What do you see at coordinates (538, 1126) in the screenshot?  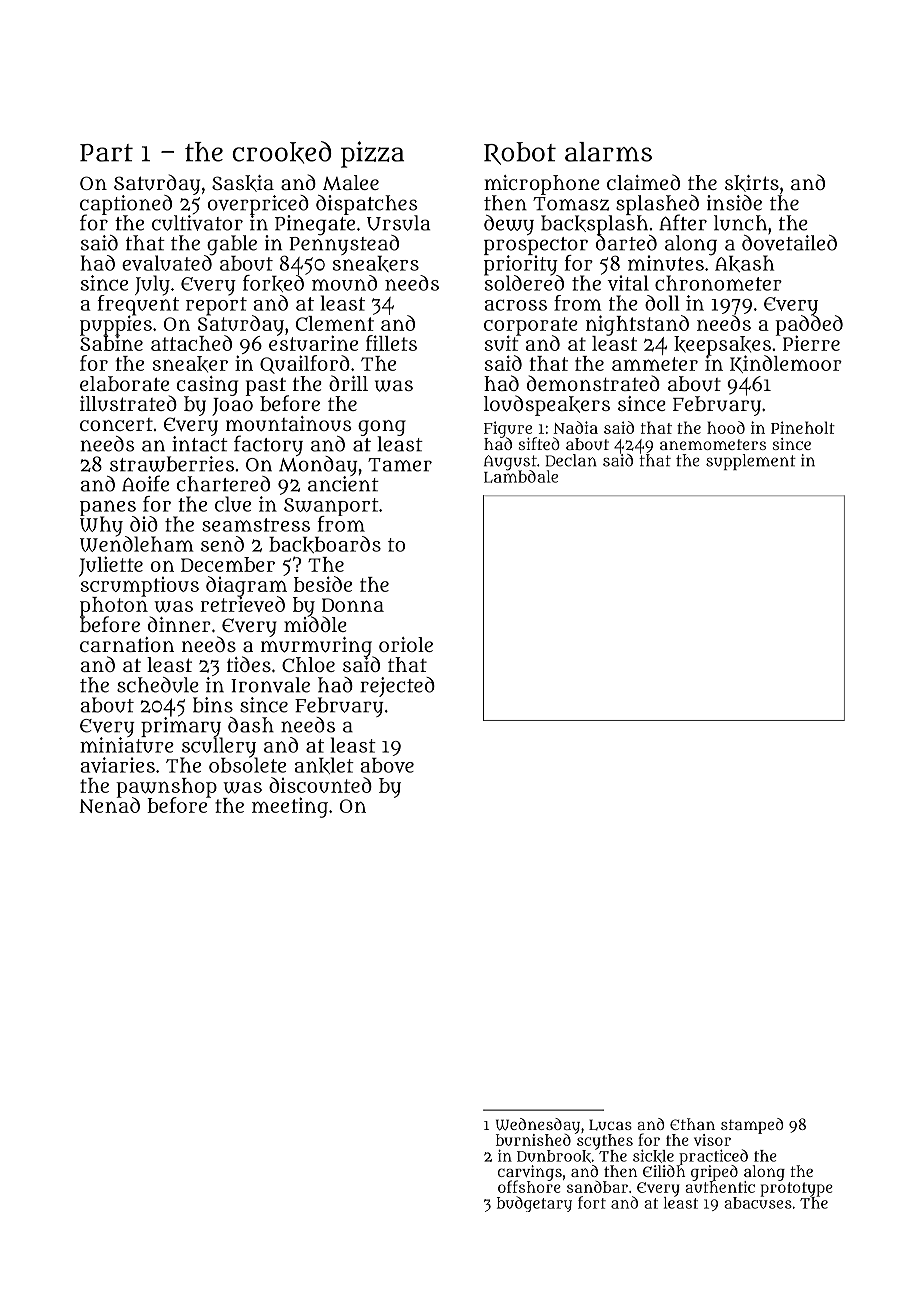 I see `Wednesday` at bounding box center [538, 1126].
